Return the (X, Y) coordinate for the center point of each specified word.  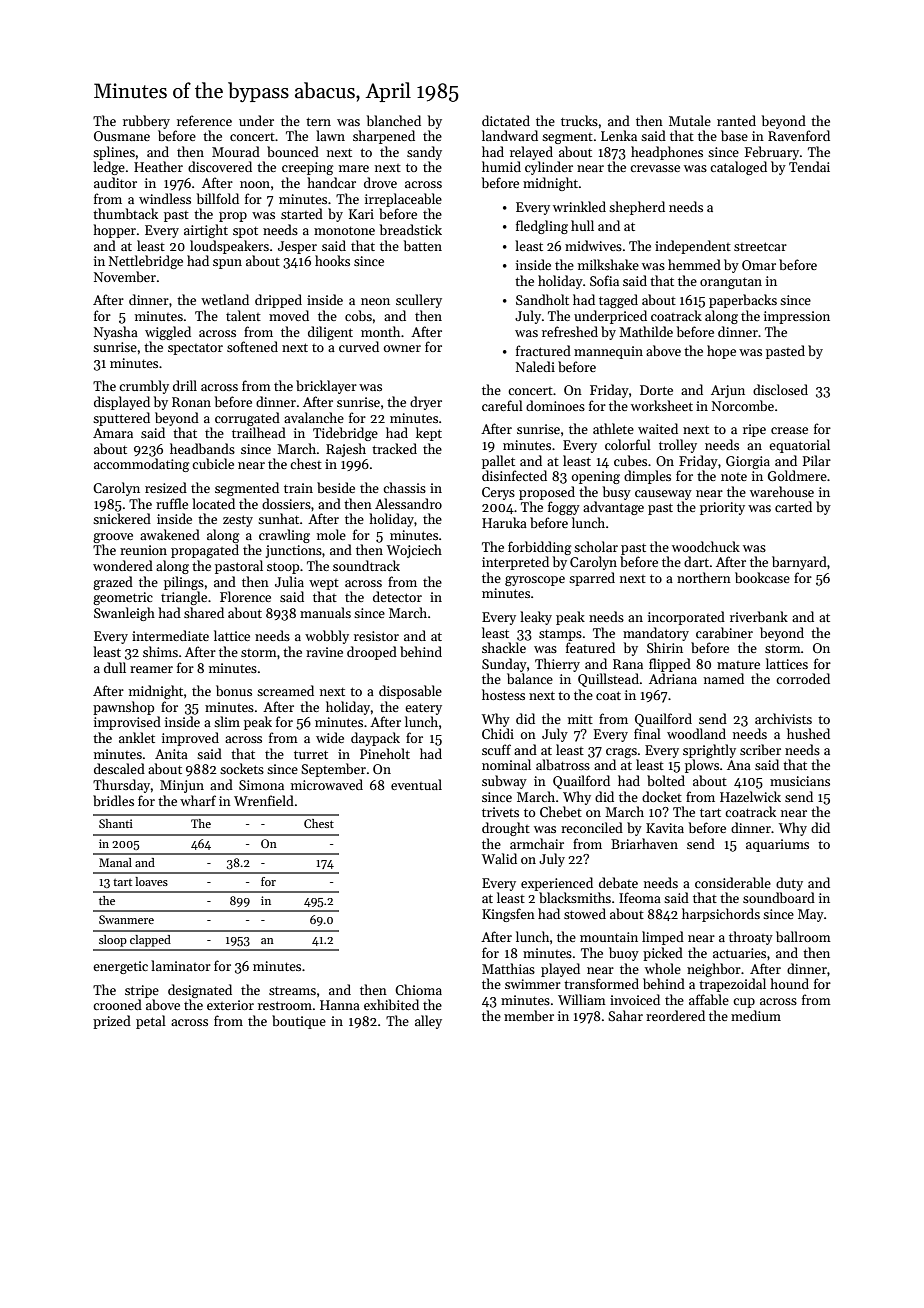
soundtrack (366, 565)
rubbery (146, 122)
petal (151, 1022)
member (529, 1015)
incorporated (686, 618)
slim (227, 721)
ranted (736, 120)
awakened (170, 534)
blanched (394, 120)
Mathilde (646, 331)
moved (289, 315)
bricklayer (326, 387)
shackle (504, 647)
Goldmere (797, 475)
